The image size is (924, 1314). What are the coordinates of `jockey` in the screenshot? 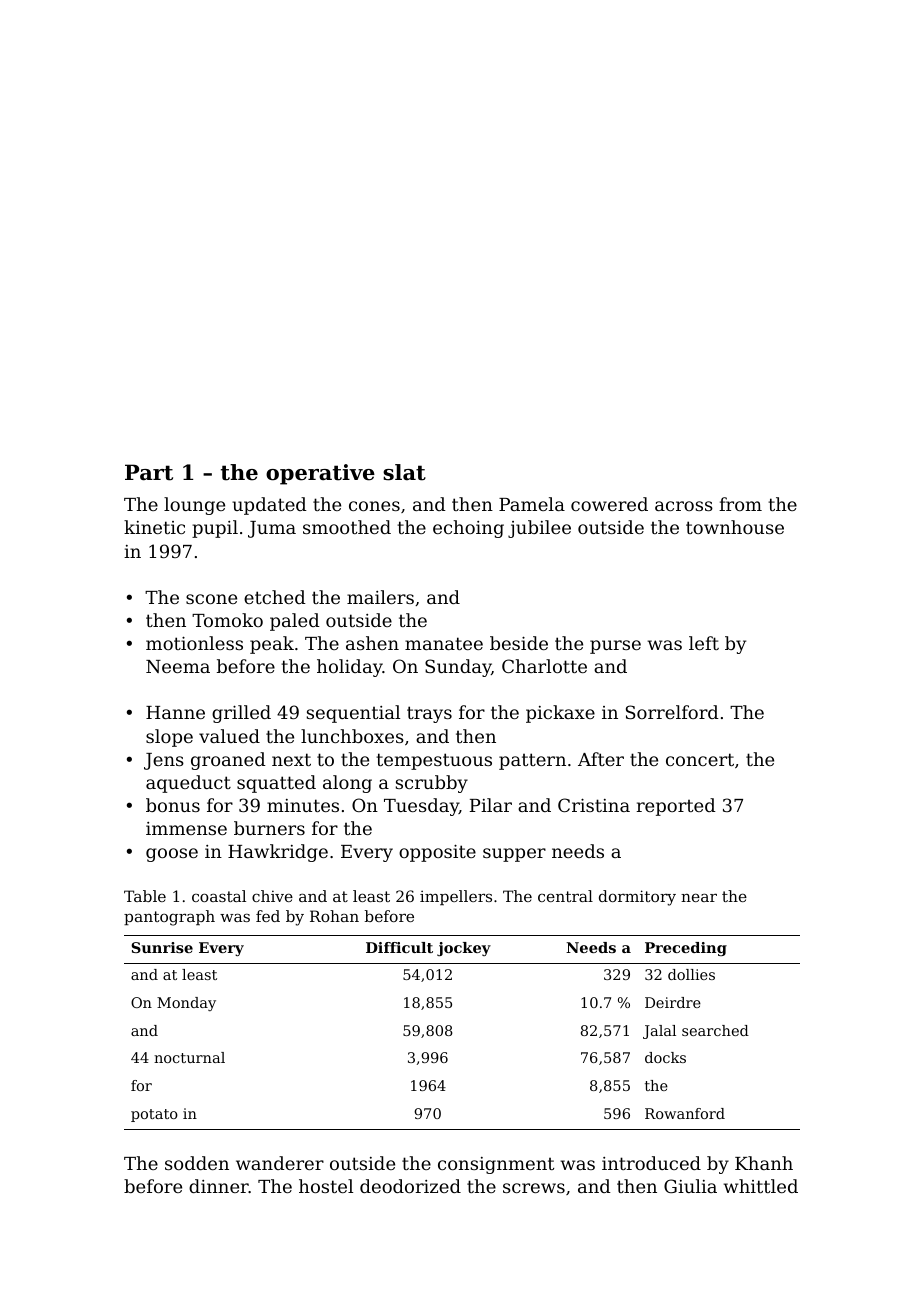 It's located at (464, 949).
